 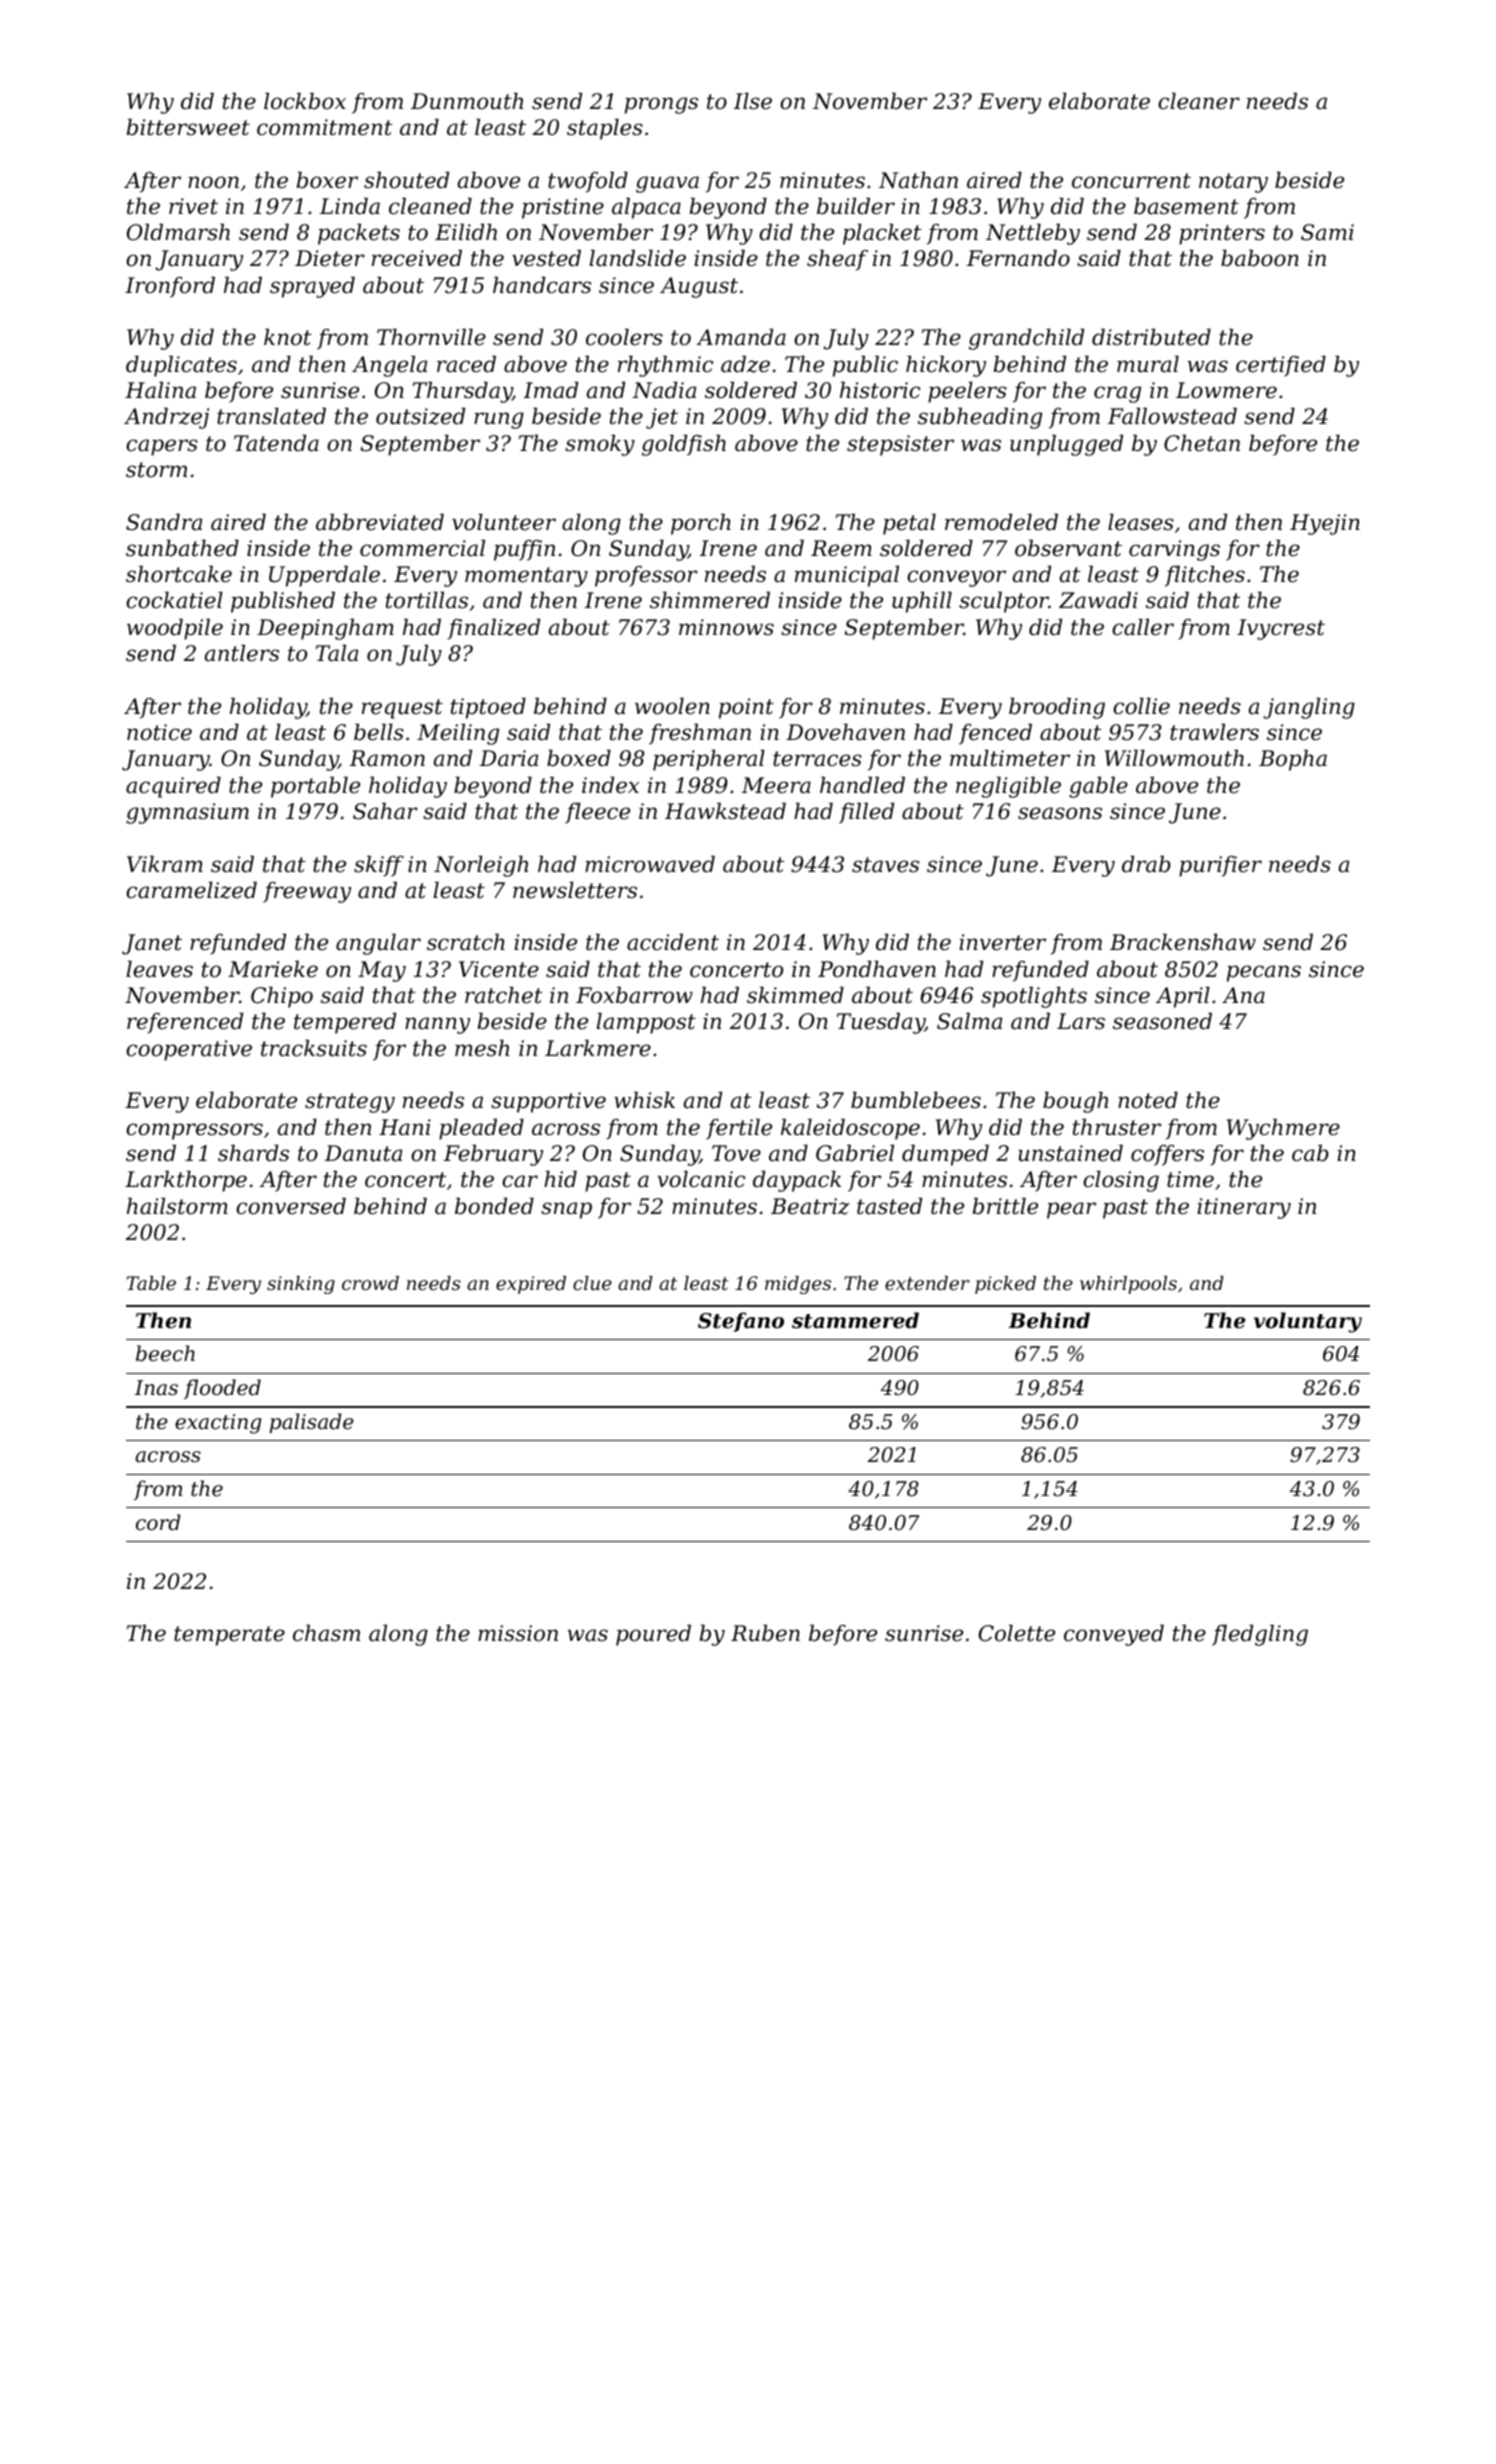 What do you see at coordinates (741, 1322) in the screenshot?
I see `Stefano` at bounding box center [741, 1322].
